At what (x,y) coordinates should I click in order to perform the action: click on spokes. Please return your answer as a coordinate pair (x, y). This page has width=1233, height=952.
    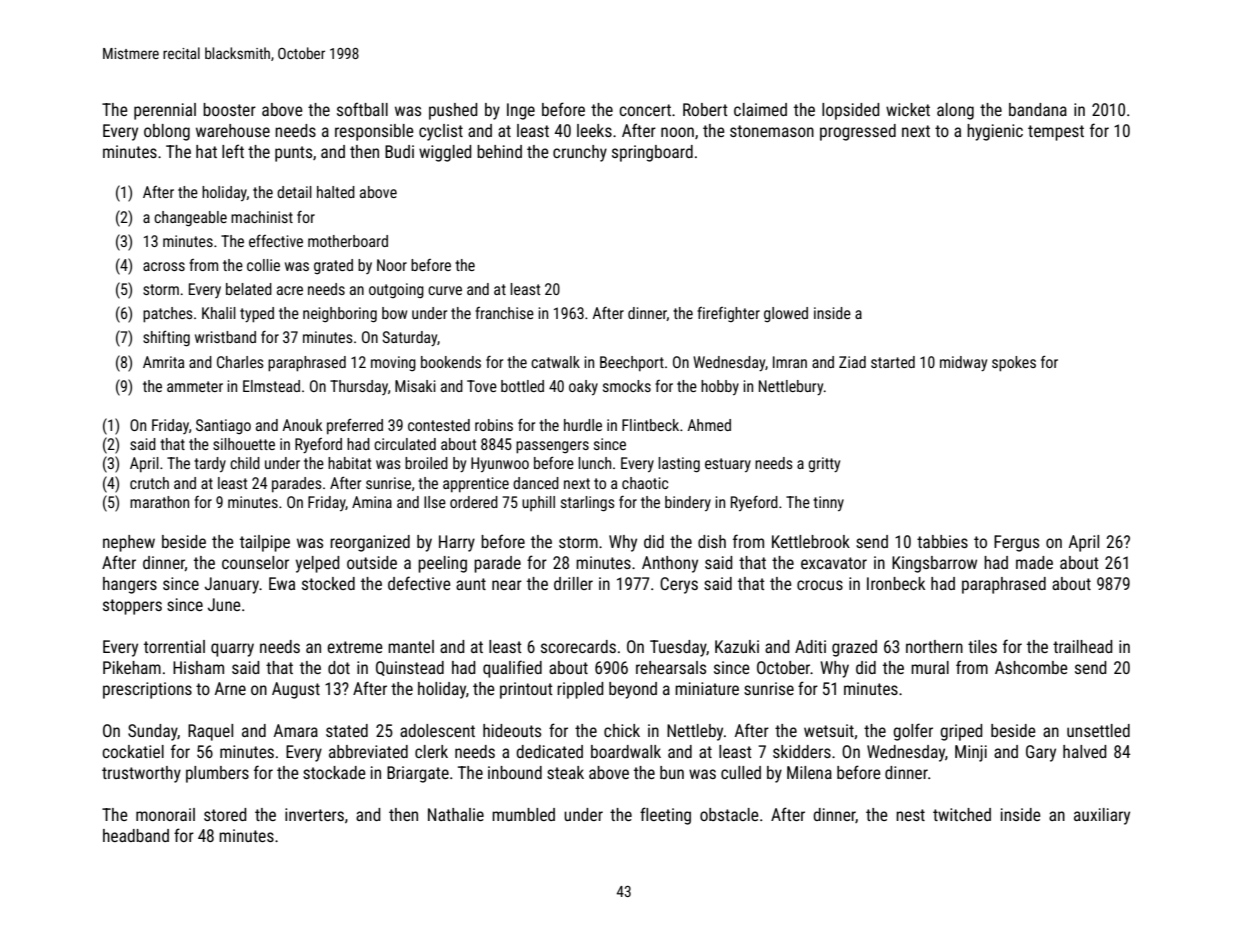
    Looking at the image, I should click on (1014, 364).
